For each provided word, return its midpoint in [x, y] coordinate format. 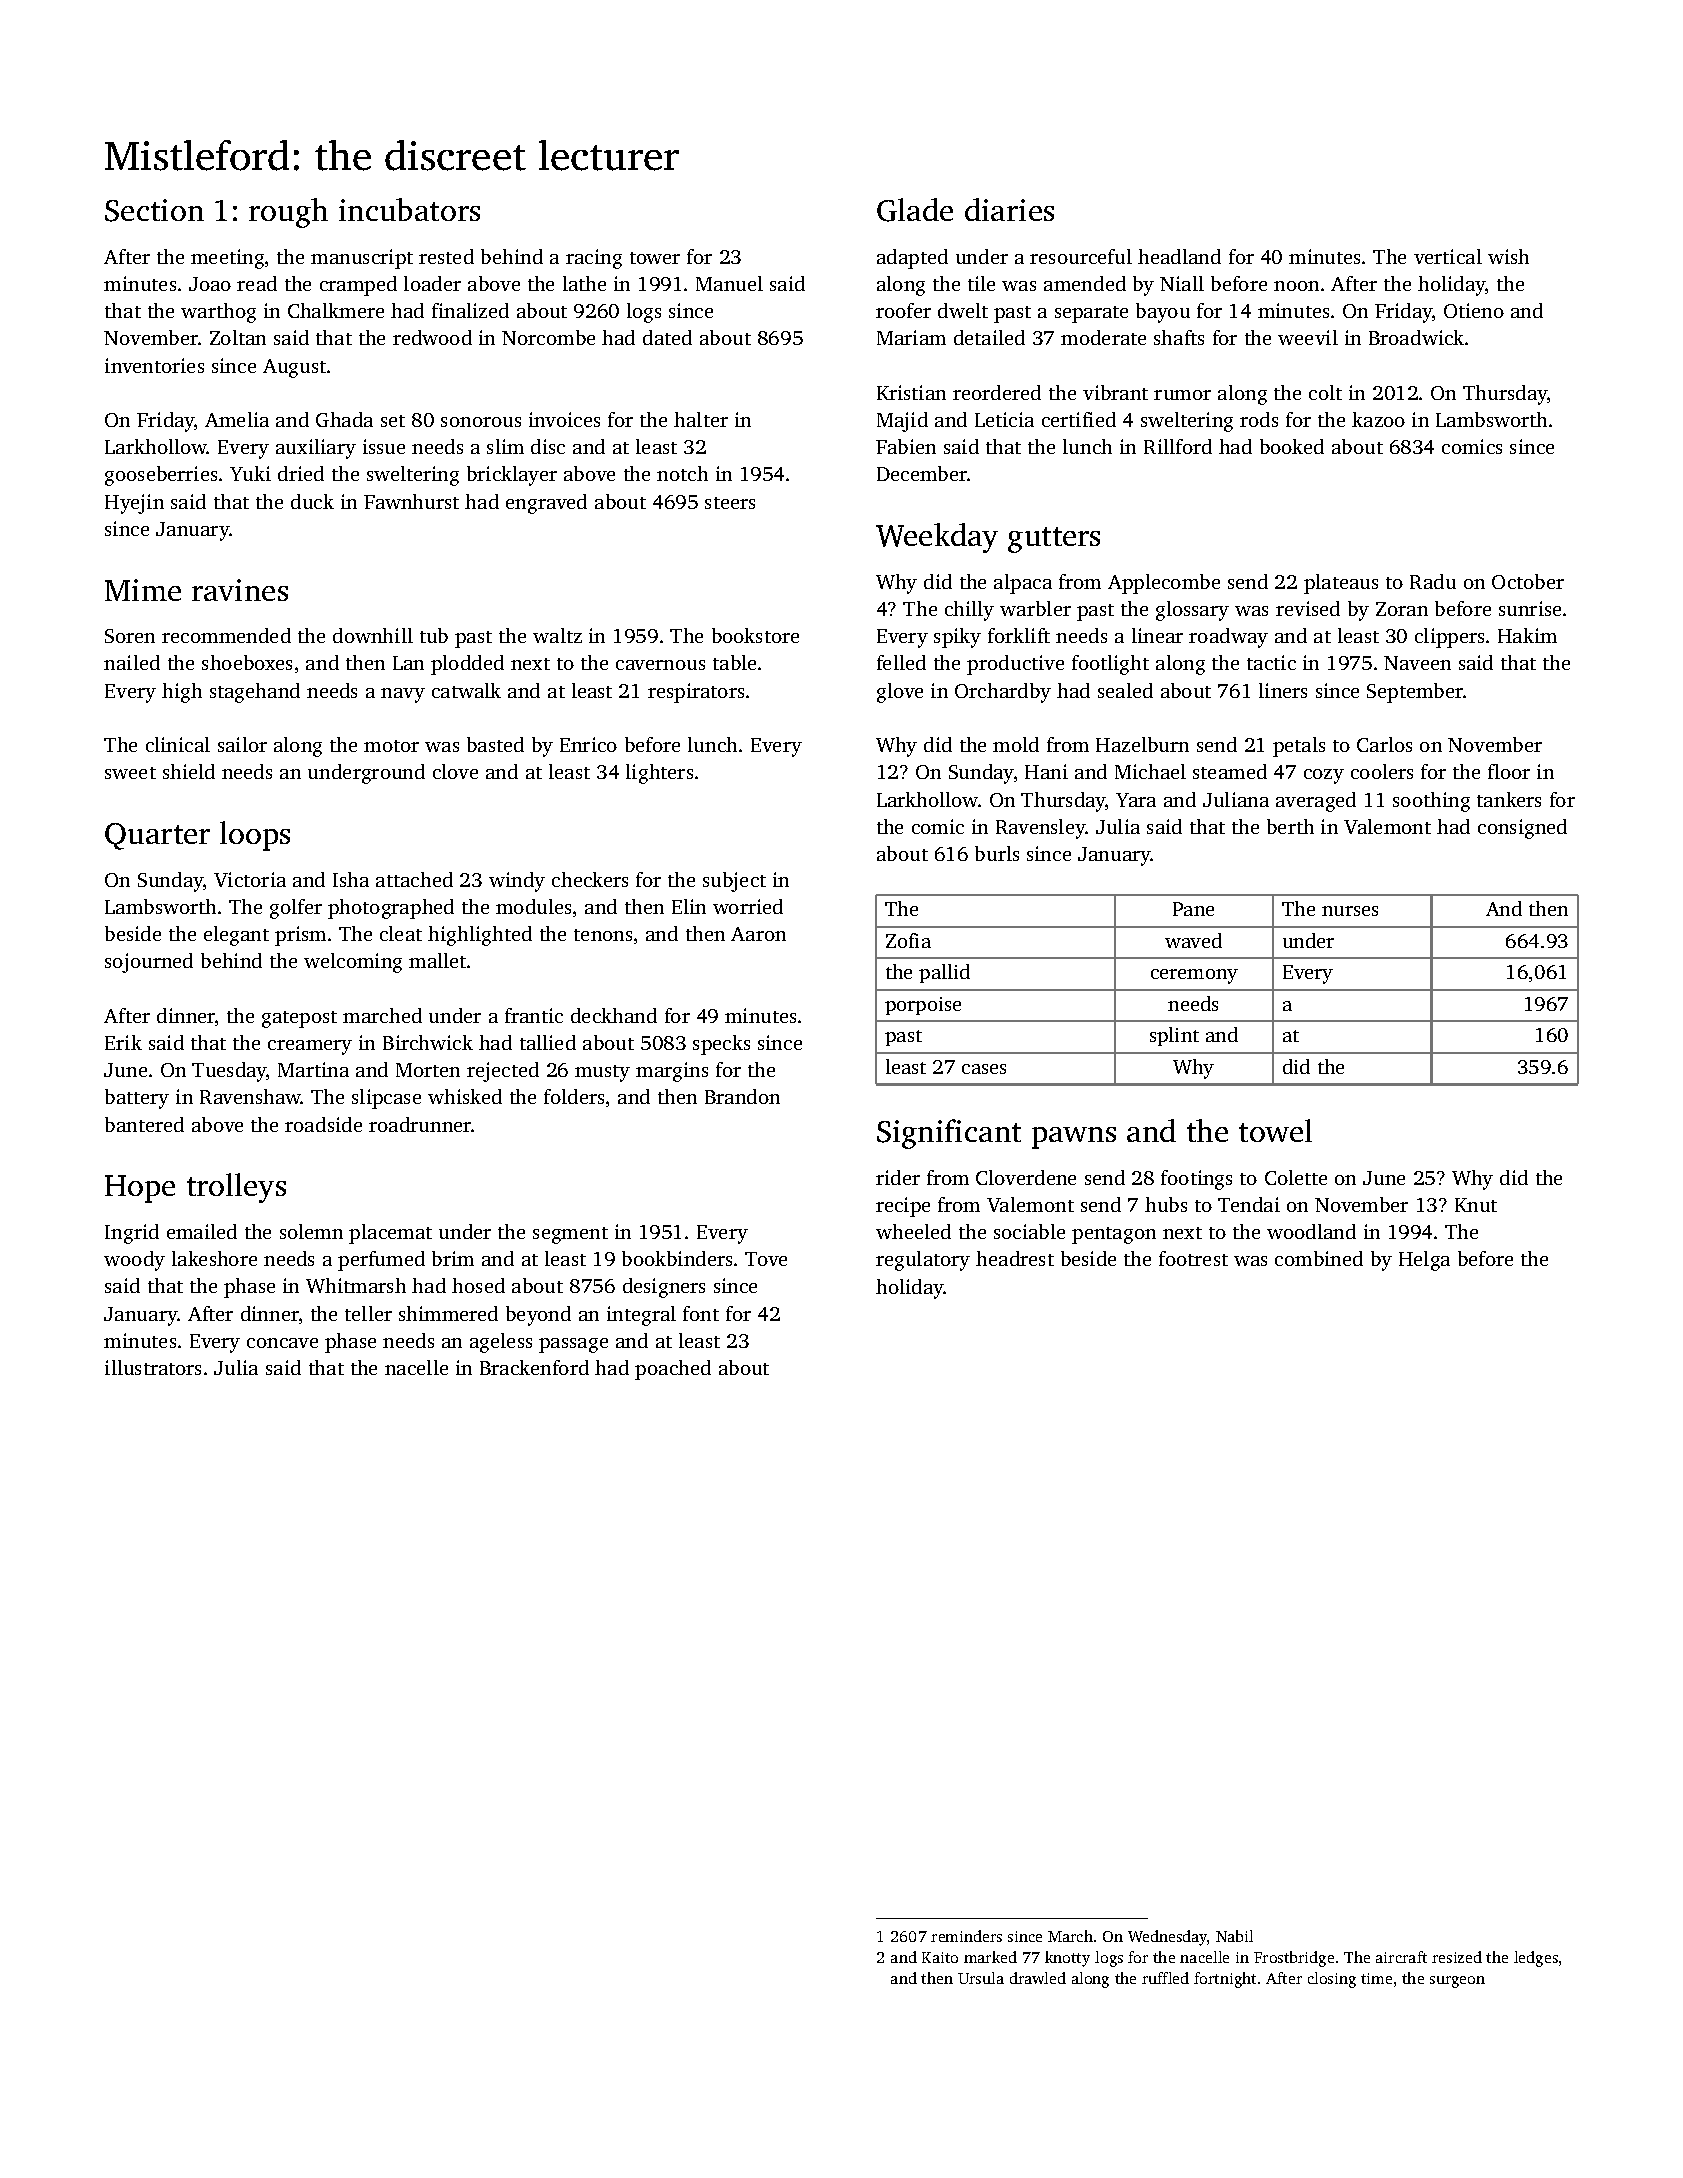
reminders [966, 1936]
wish [1508, 256]
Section [154, 210]
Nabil [1234, 1936]
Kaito [940, 1957]
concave [282, 1343]
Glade [915, 210]
